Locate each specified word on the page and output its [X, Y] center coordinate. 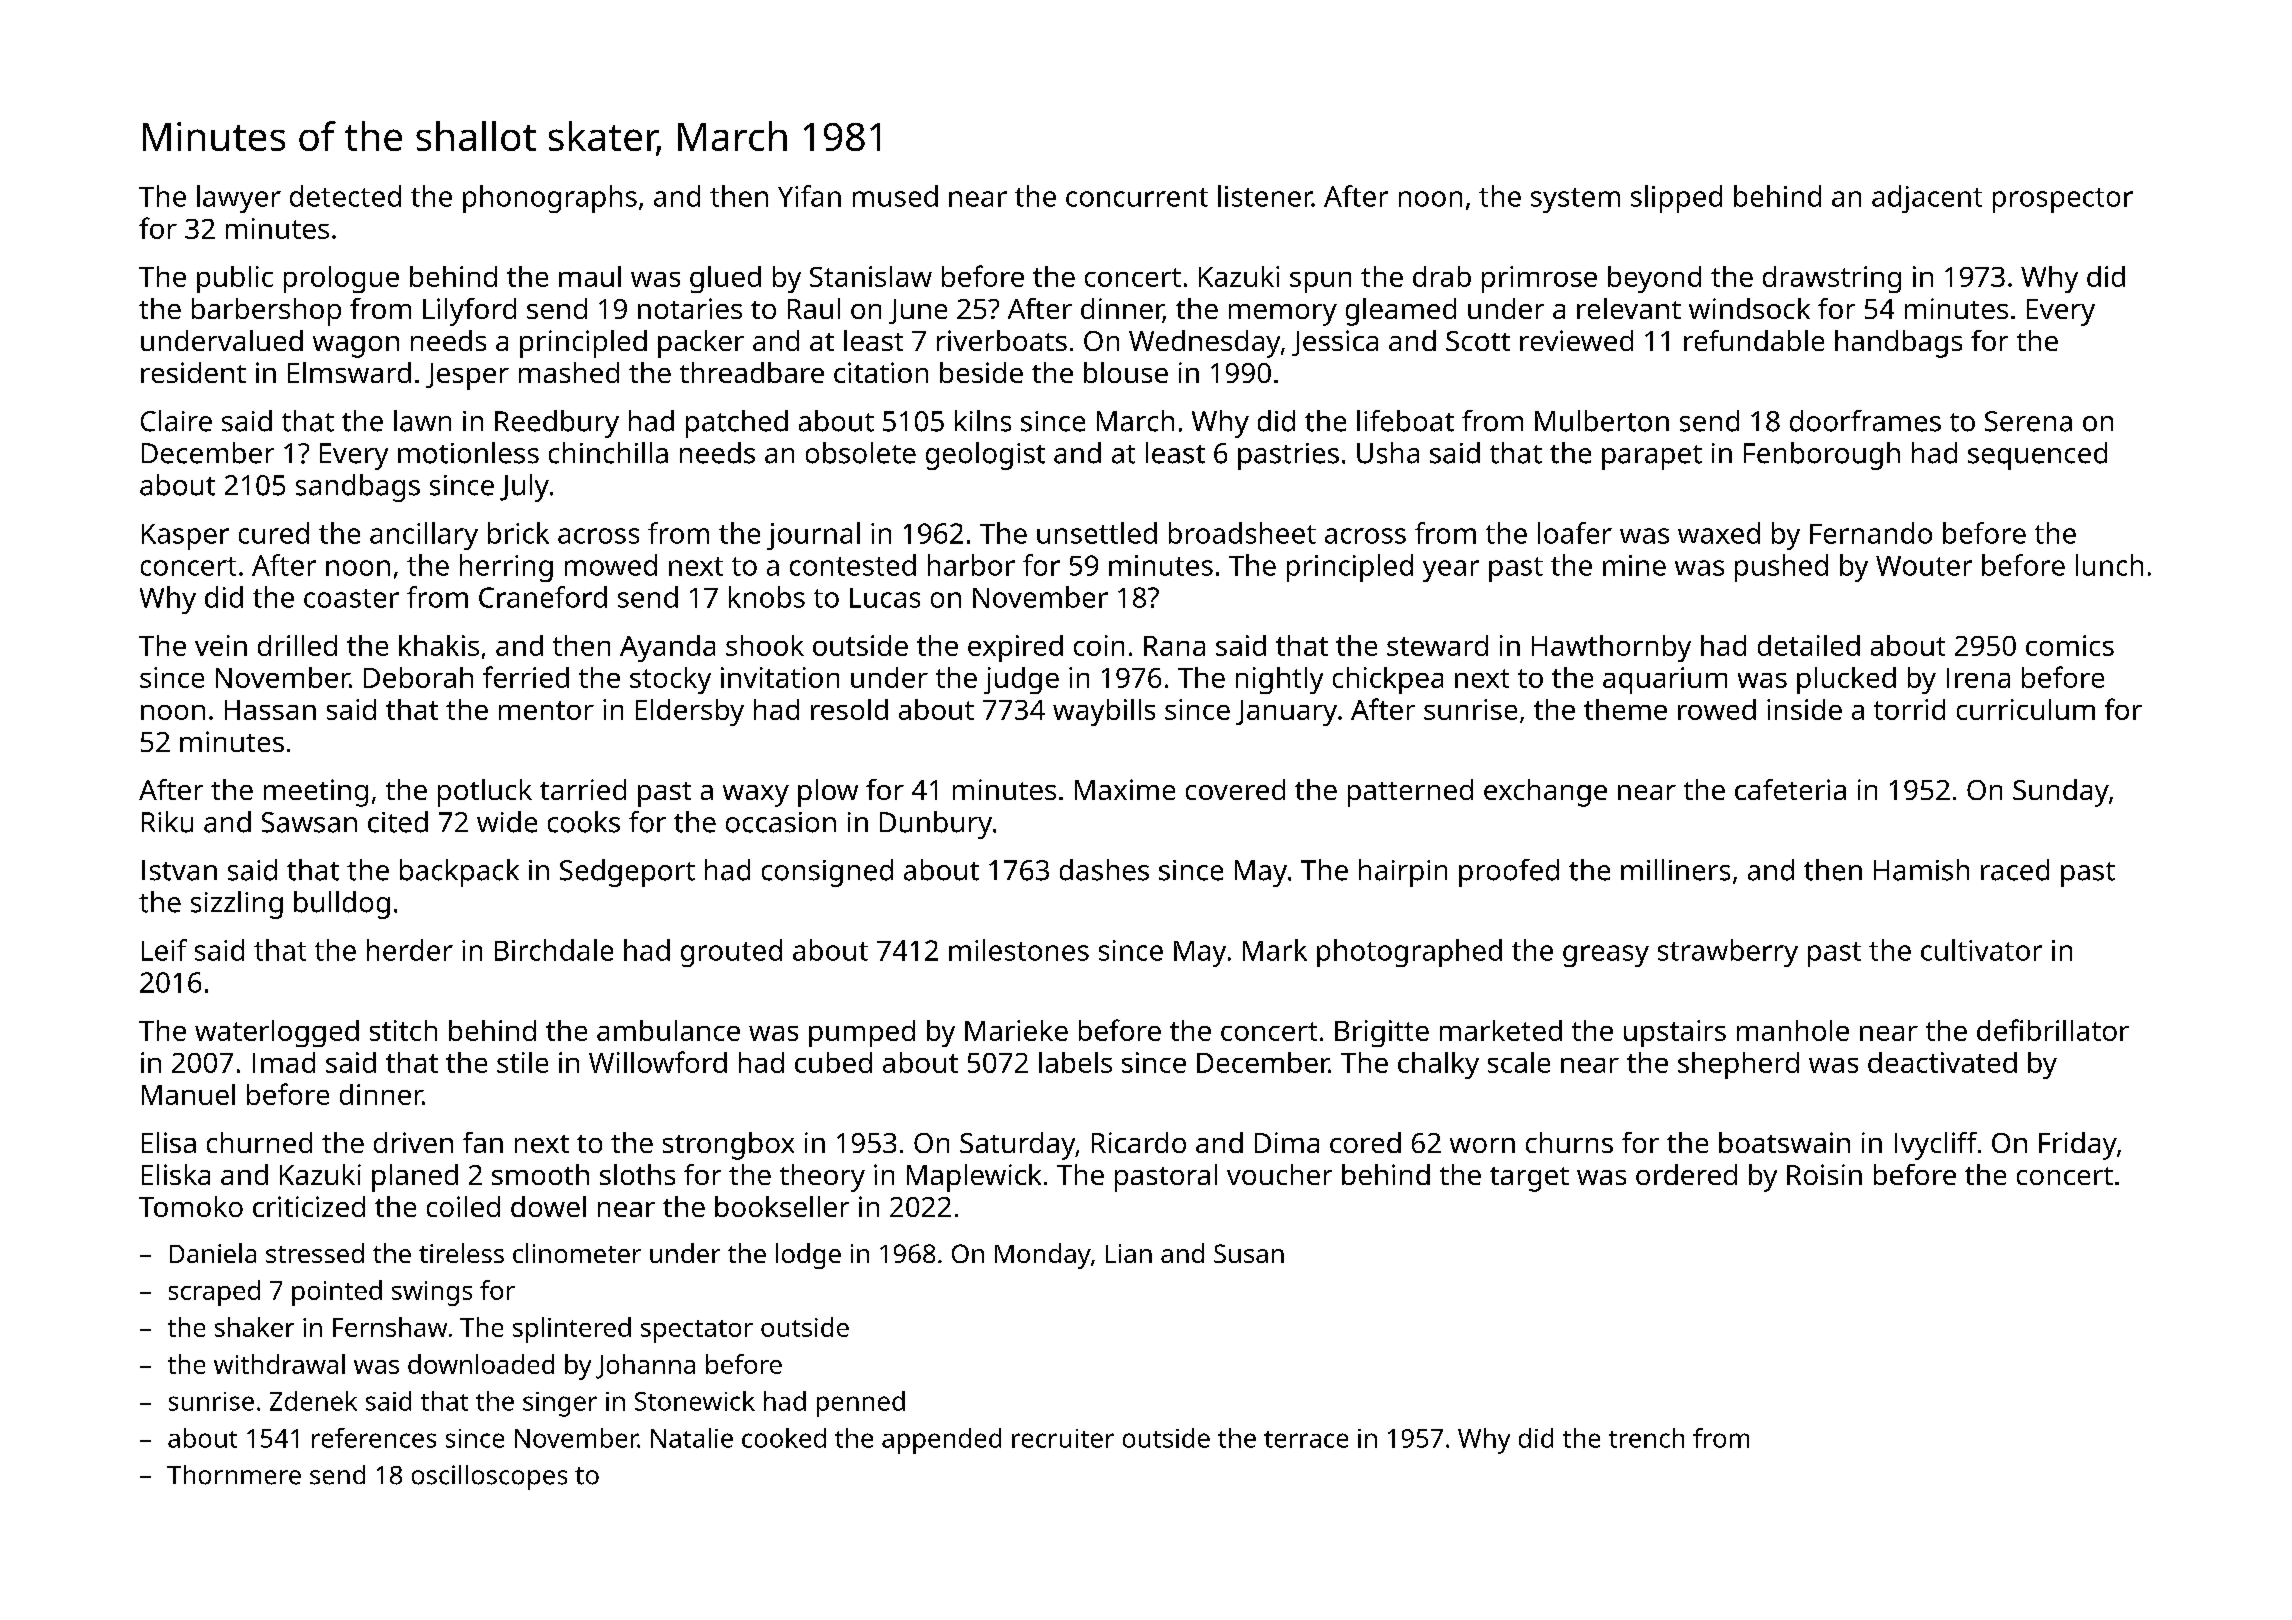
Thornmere [234, 1475]
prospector [2063, 200]
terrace [1306, 1439]
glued [725, 279]
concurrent [1137, 197]
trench [1646, 1438]
